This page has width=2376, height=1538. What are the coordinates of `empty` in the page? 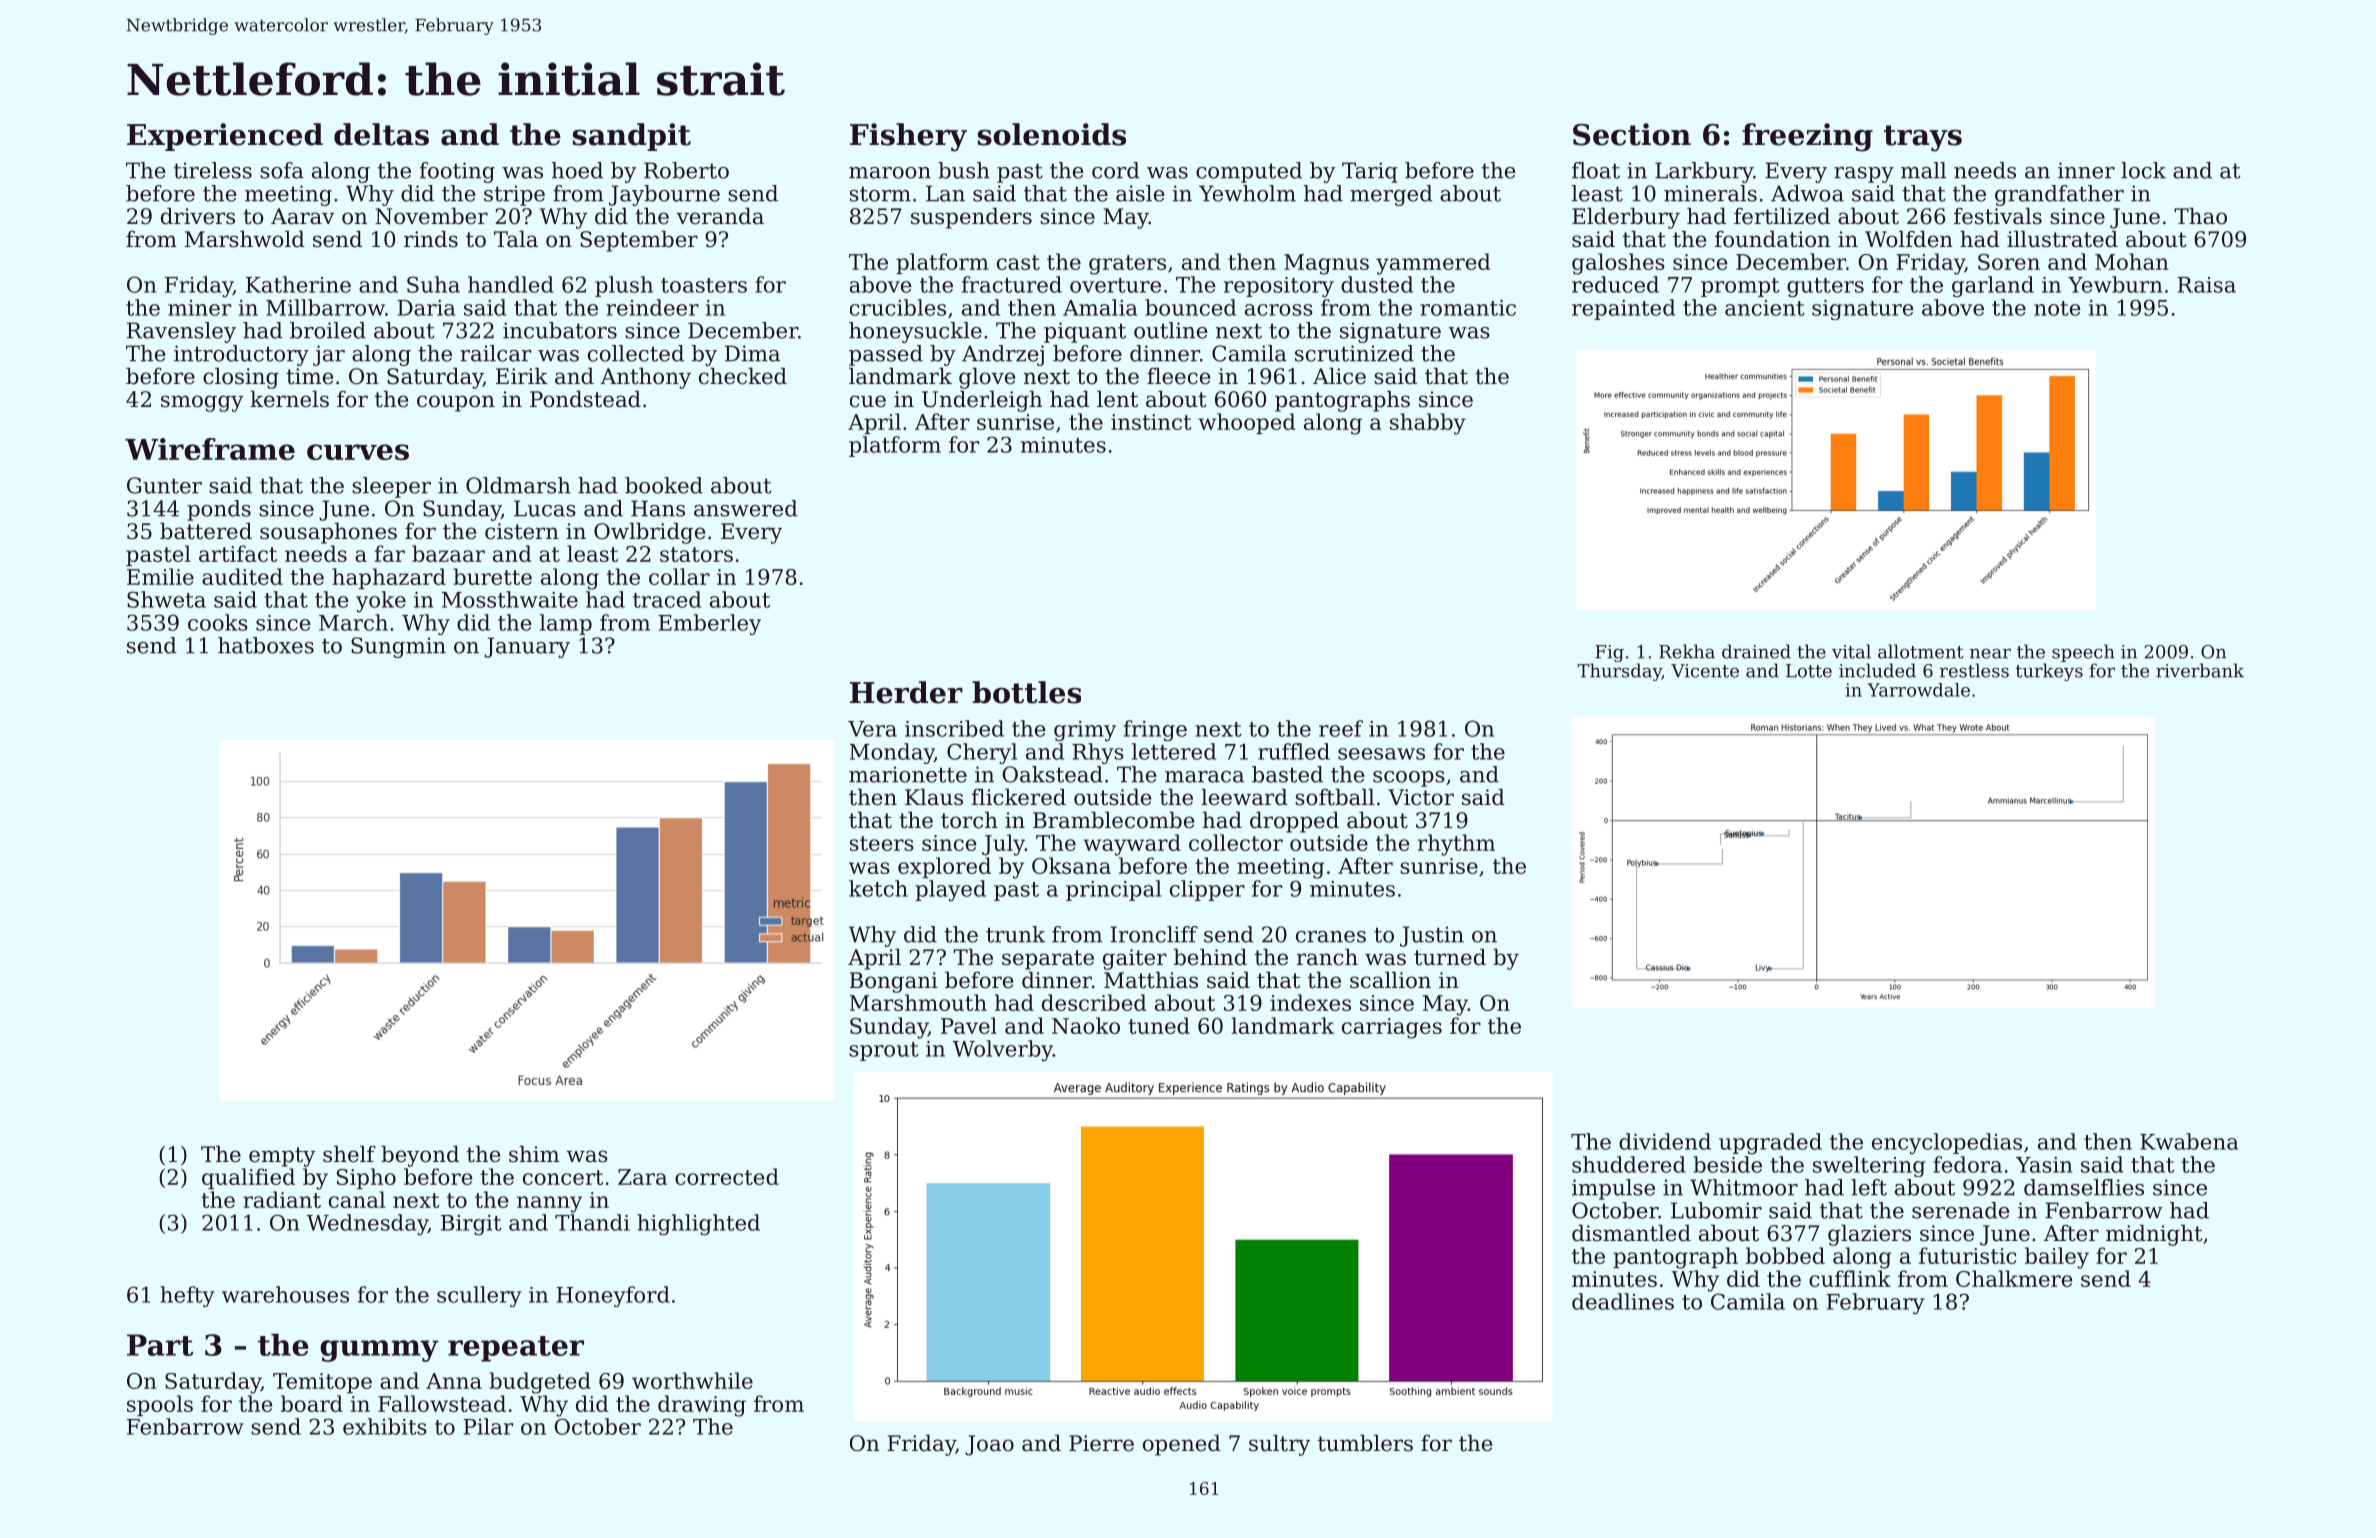 It's located at (282, 1157).
